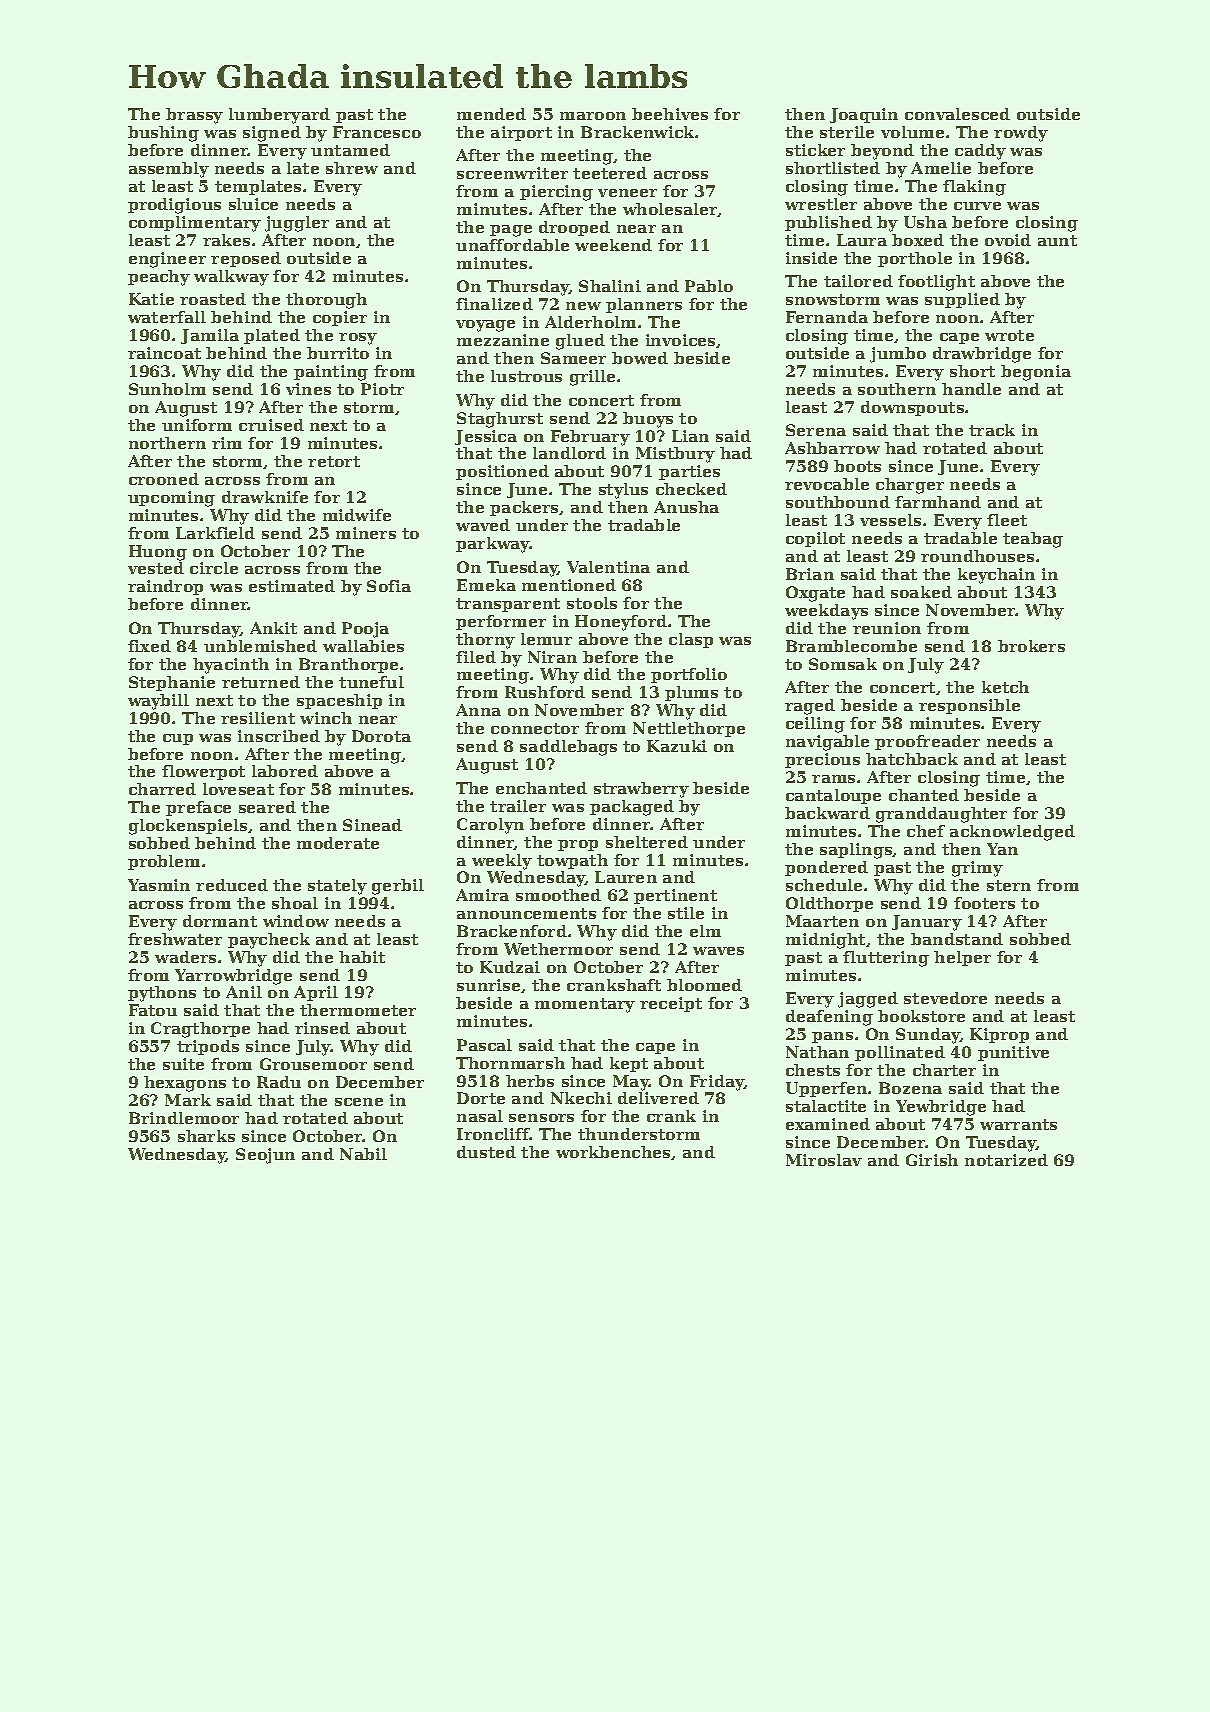 The height and width of the document is (1712, 1210). What do you see at coordinates (164, 353) in the document?
I see `raincoat` at bounding box center [164, 353].
